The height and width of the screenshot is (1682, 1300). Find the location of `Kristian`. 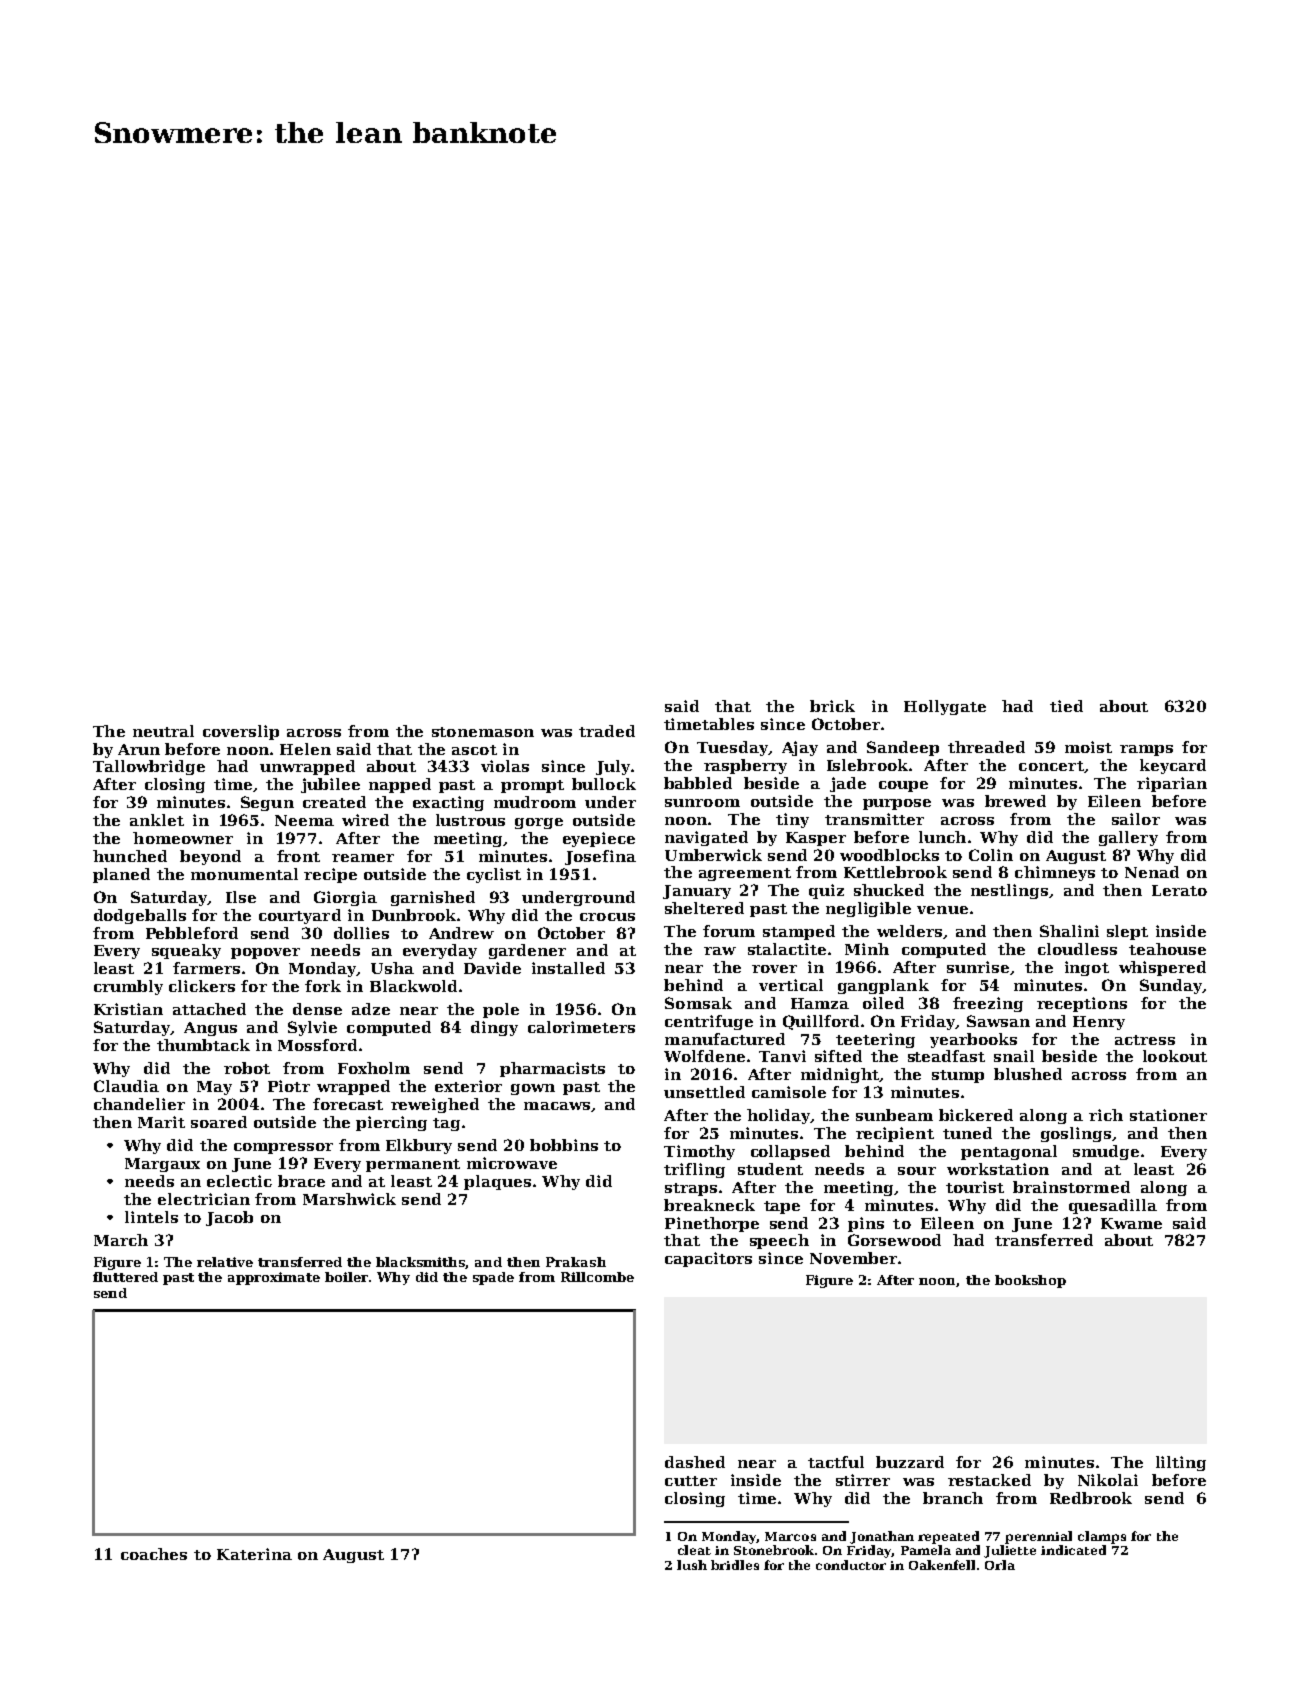

Kristian is located at coordinates (128, 1009).
